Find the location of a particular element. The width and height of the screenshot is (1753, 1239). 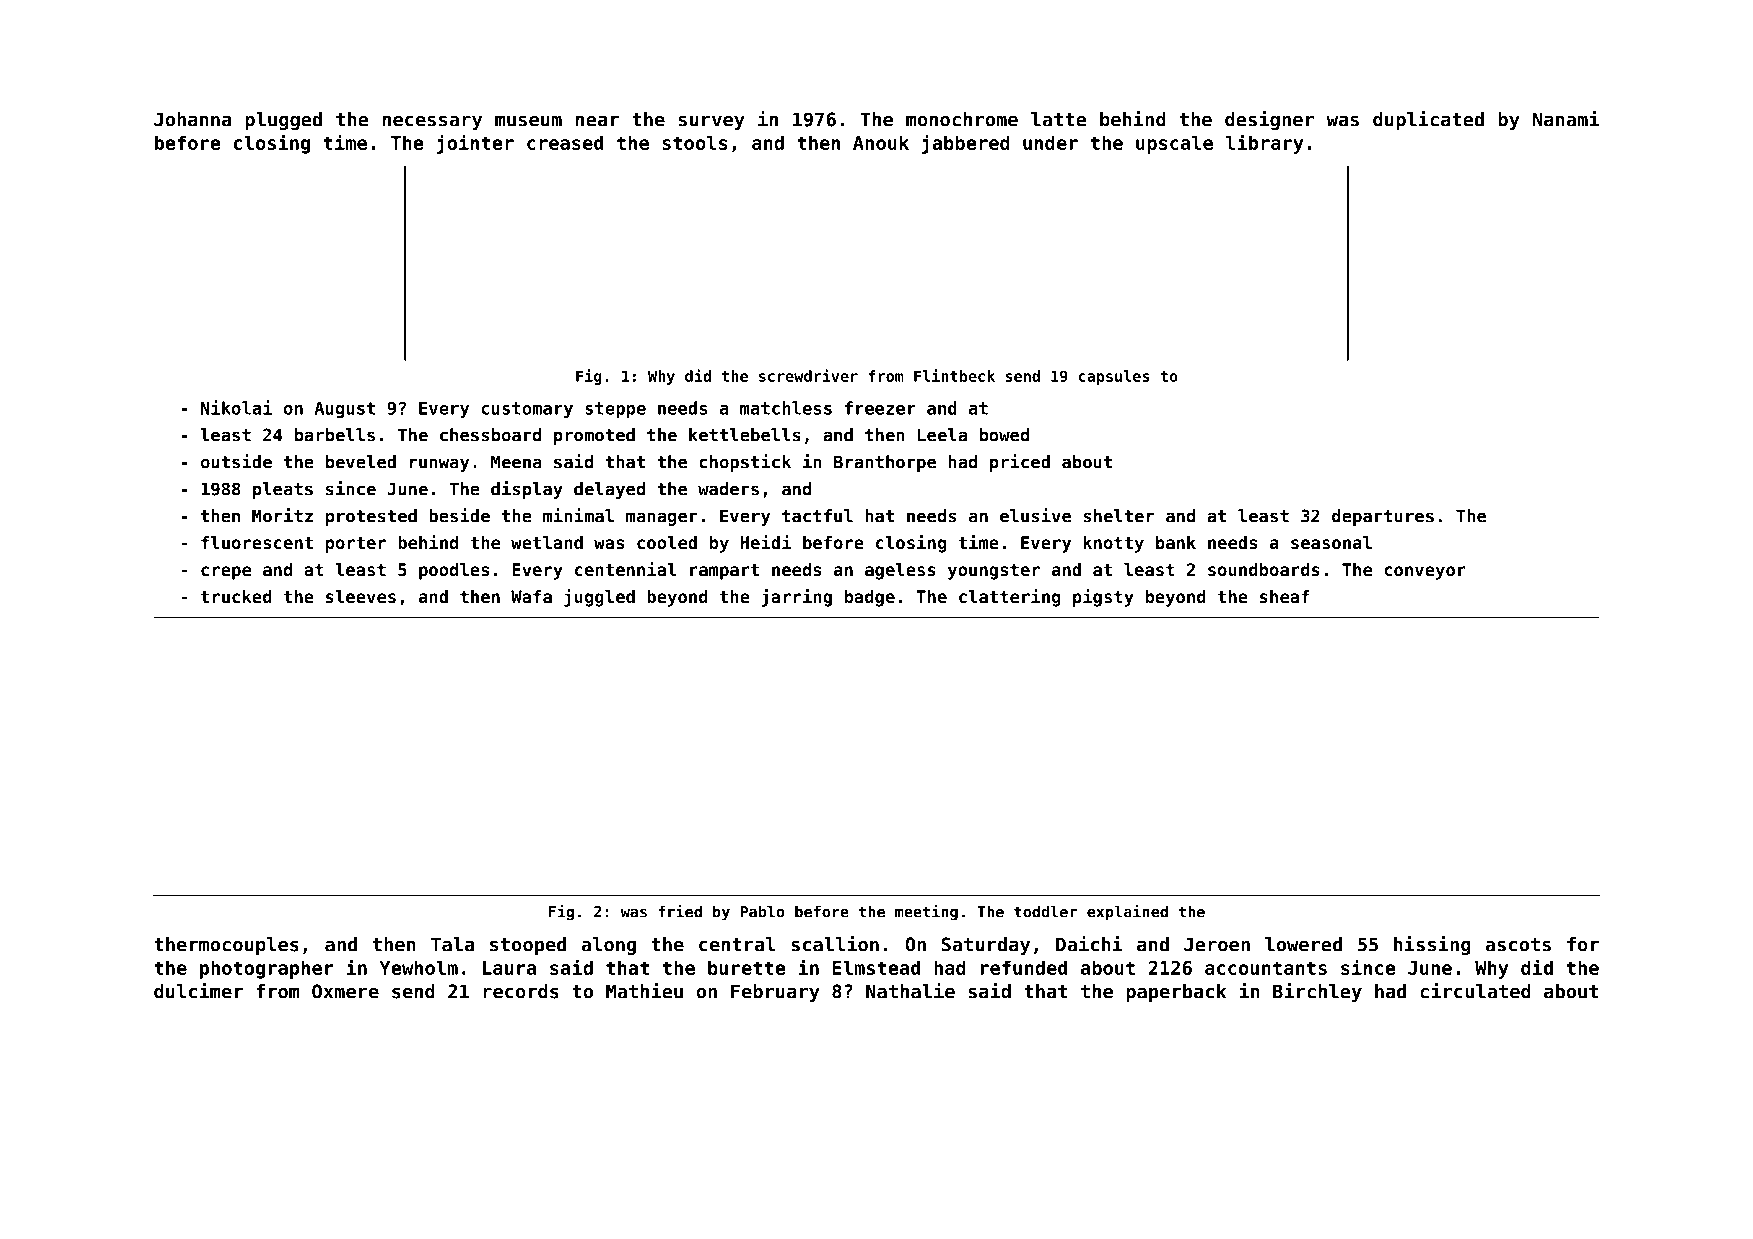

screwdriver is located at coordinates (808, 375).
